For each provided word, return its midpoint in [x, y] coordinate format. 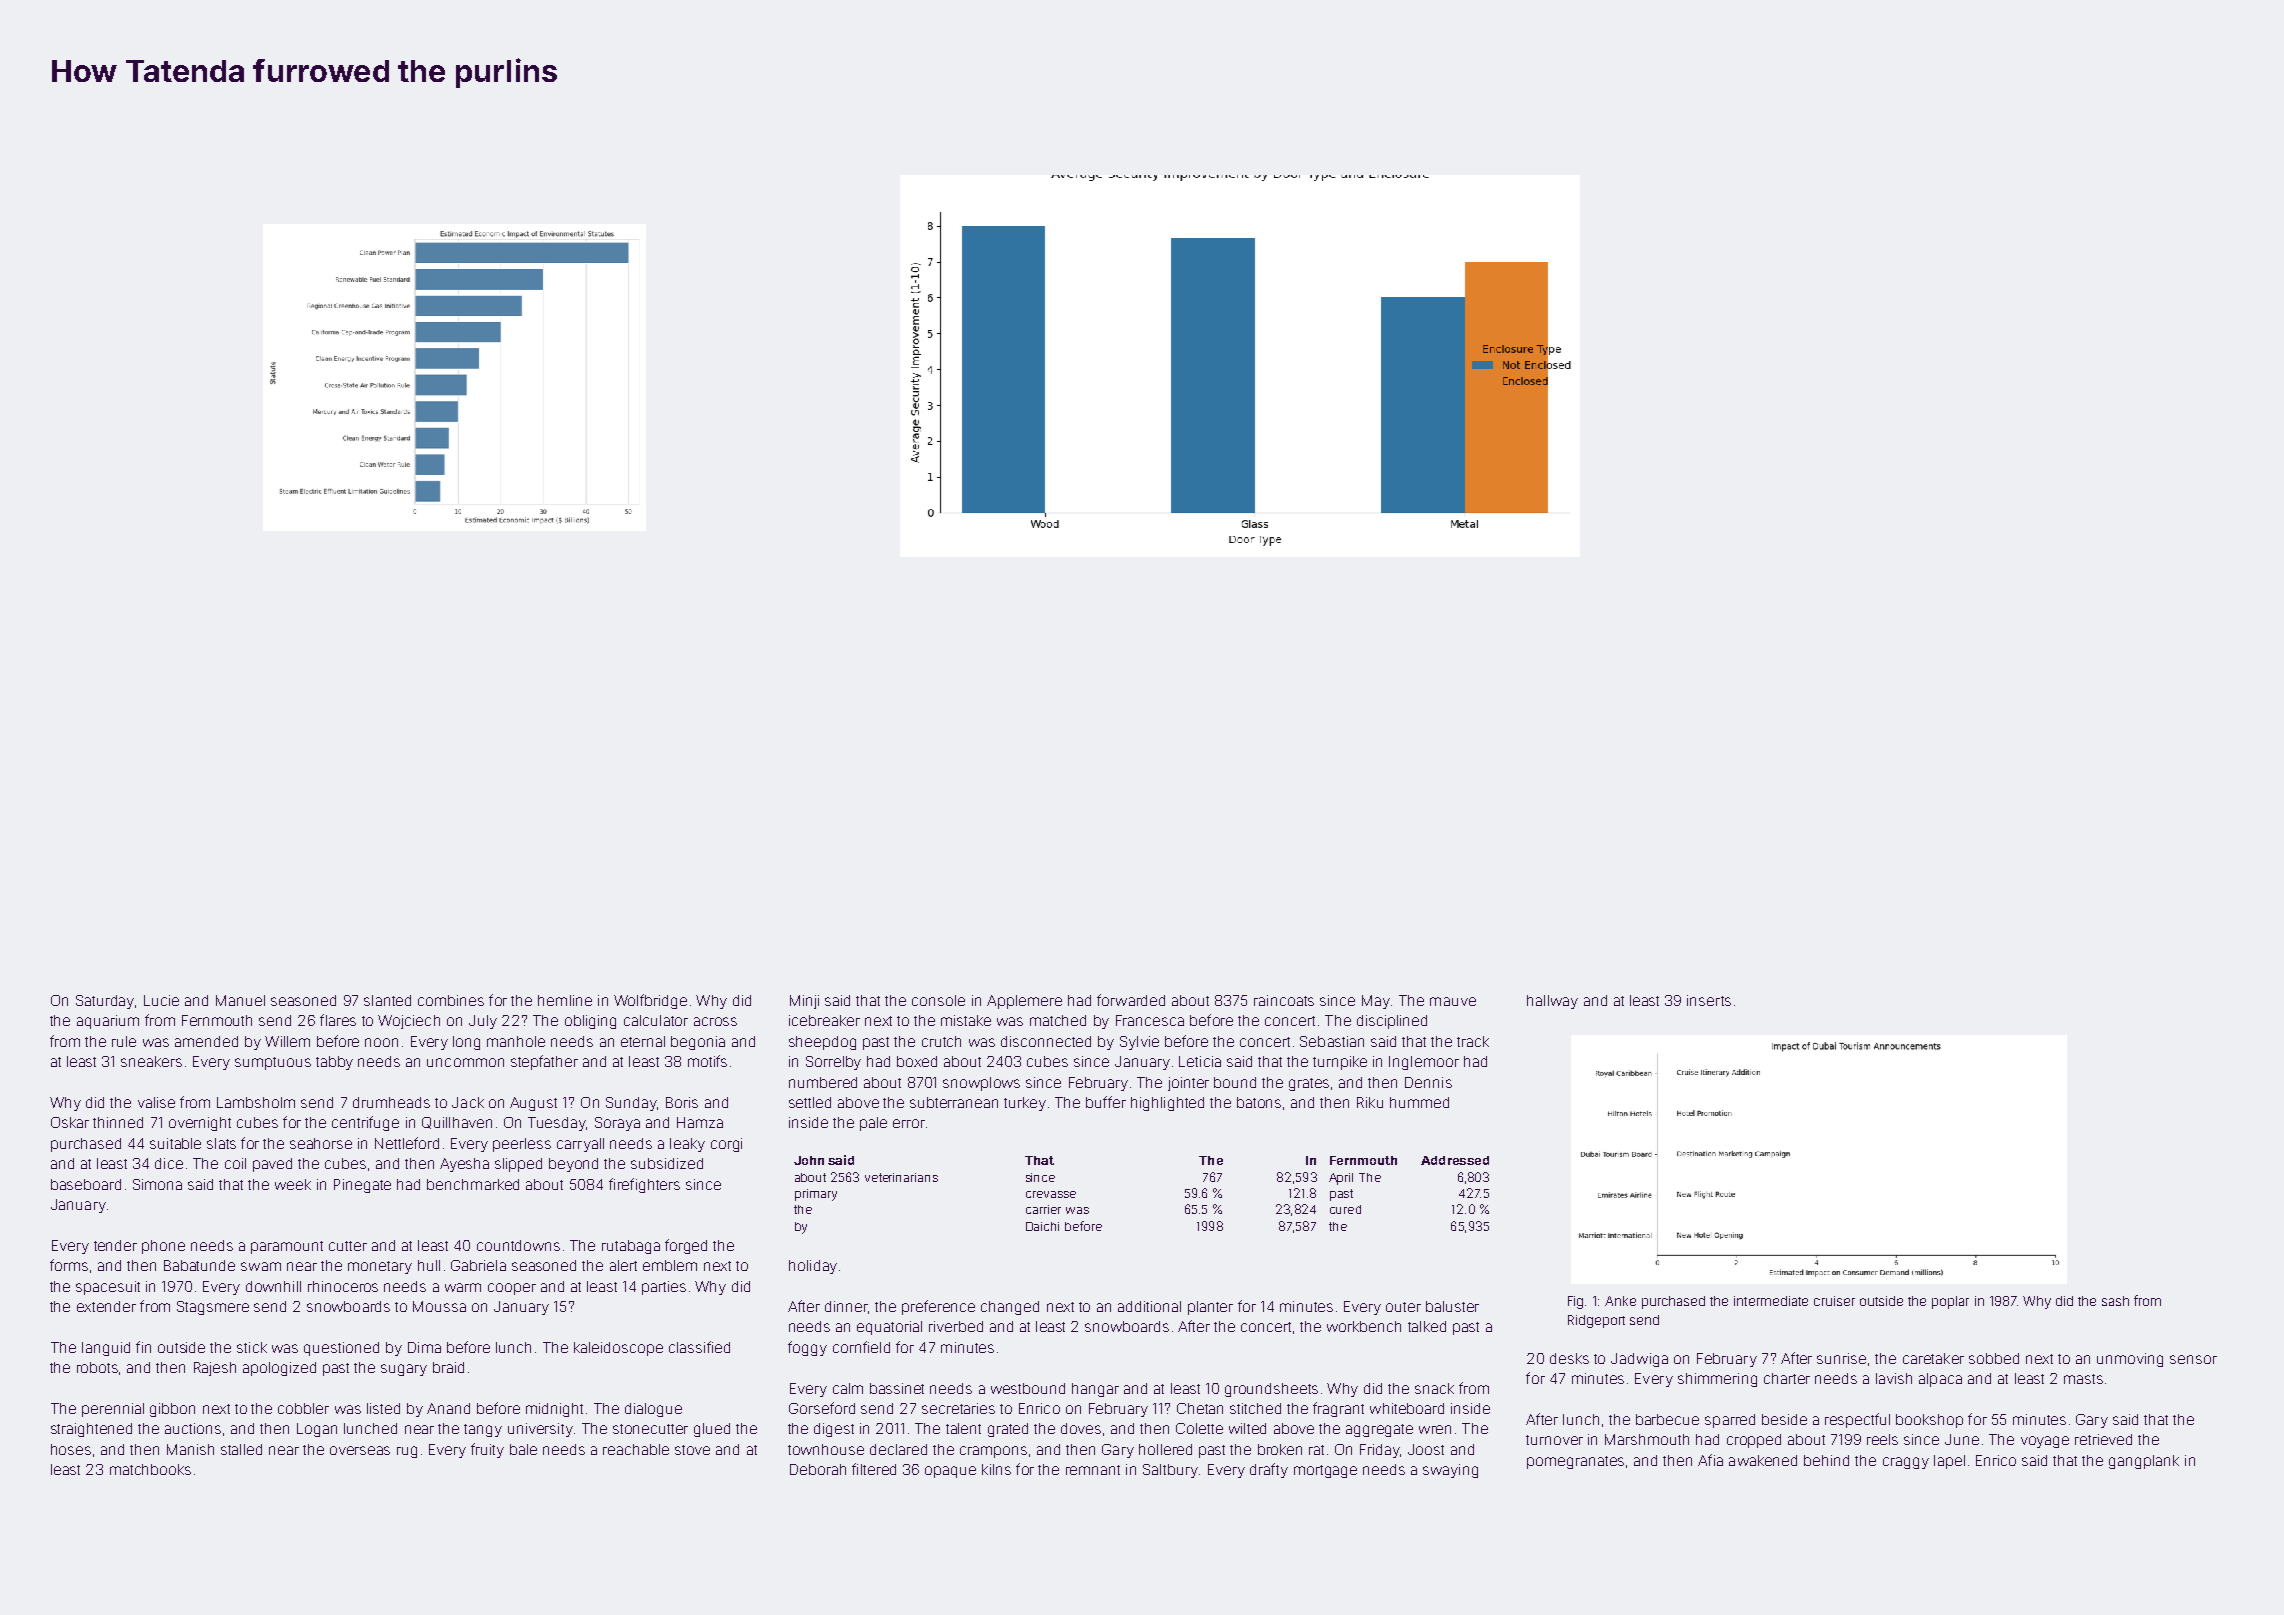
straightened [91, 1430]
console [938, 1000]
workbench [1364, 1326]
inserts [1709, 1000]
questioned [341, 1349]
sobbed [1994, 1358]
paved [272, 1165]
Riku [1370, 1102]
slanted [387, 1000]
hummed [1419, 1102]
